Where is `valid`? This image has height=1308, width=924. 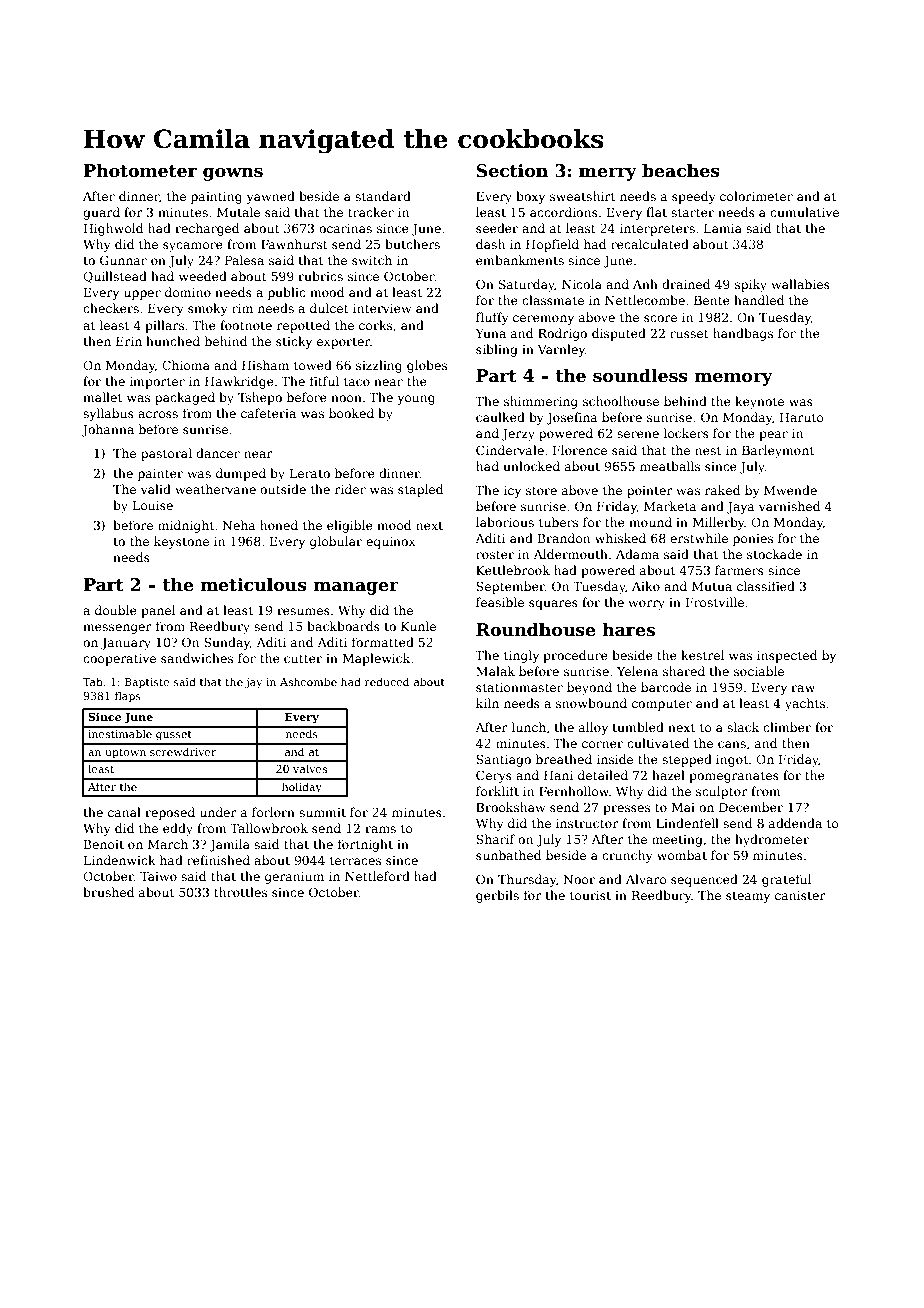
valid is located at coordinates (156, 489).
